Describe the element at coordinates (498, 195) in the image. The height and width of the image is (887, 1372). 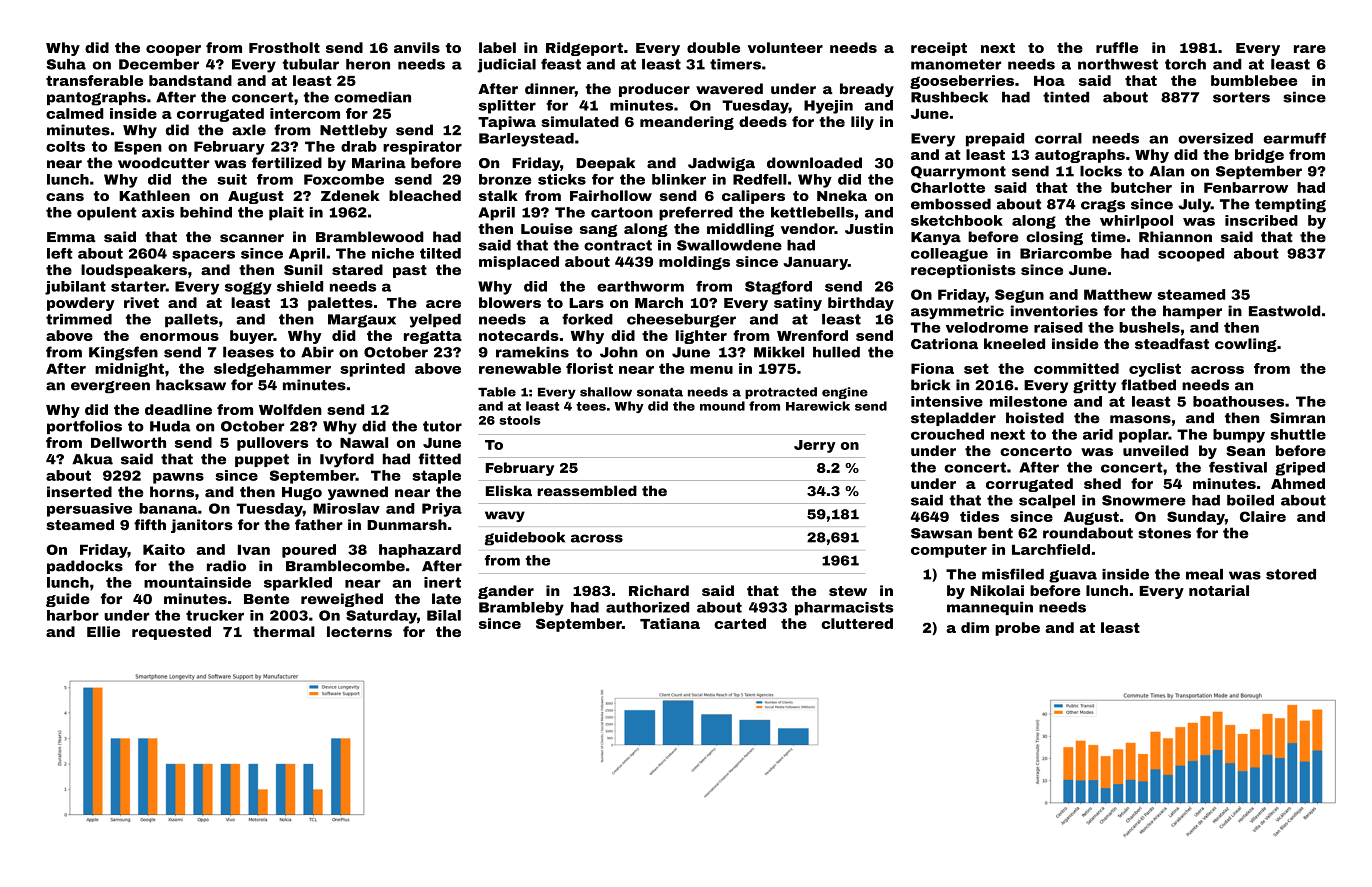
I see `stalk` at that location.
